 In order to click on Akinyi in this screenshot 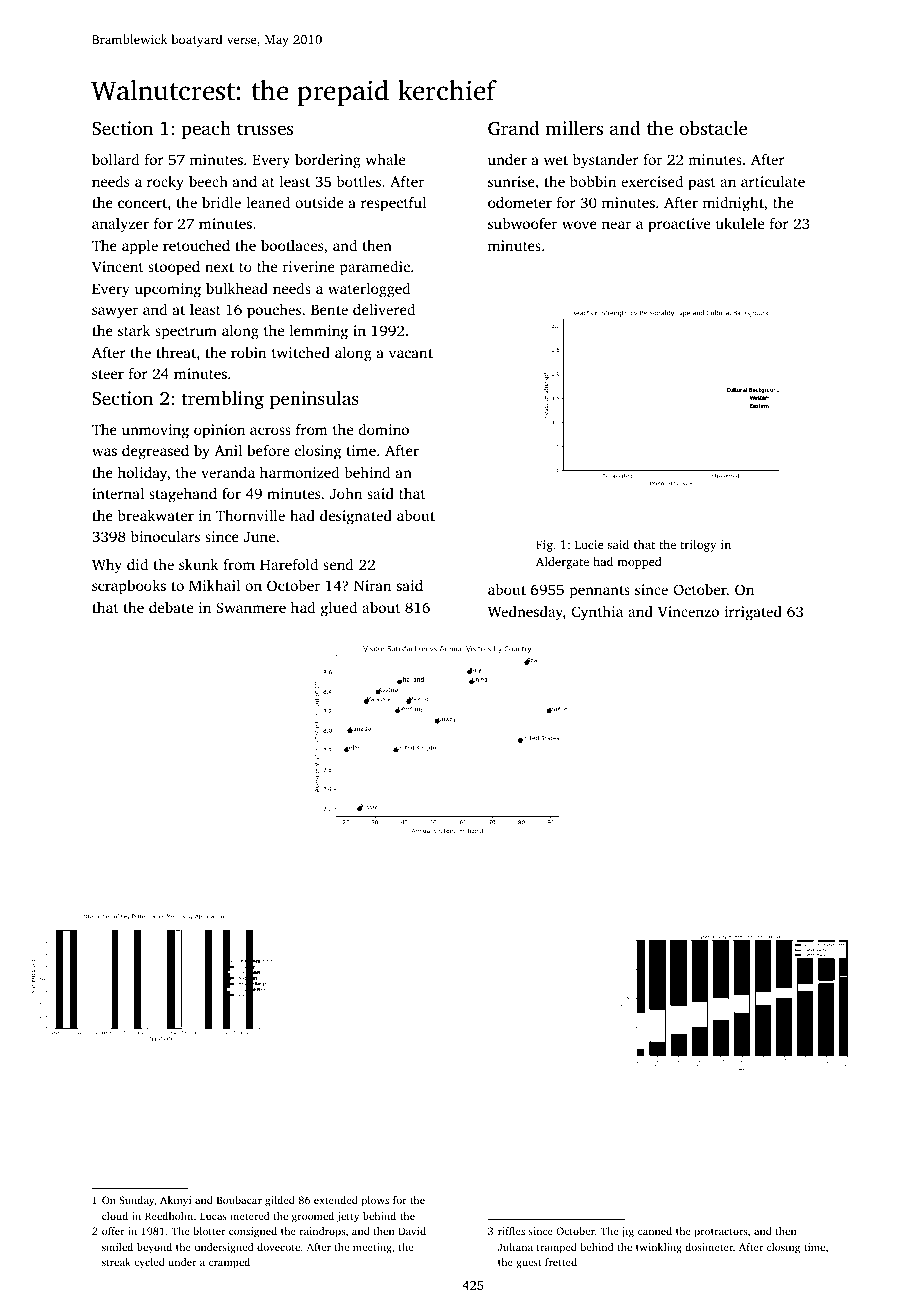, I will do `click(175, 1201)`.
